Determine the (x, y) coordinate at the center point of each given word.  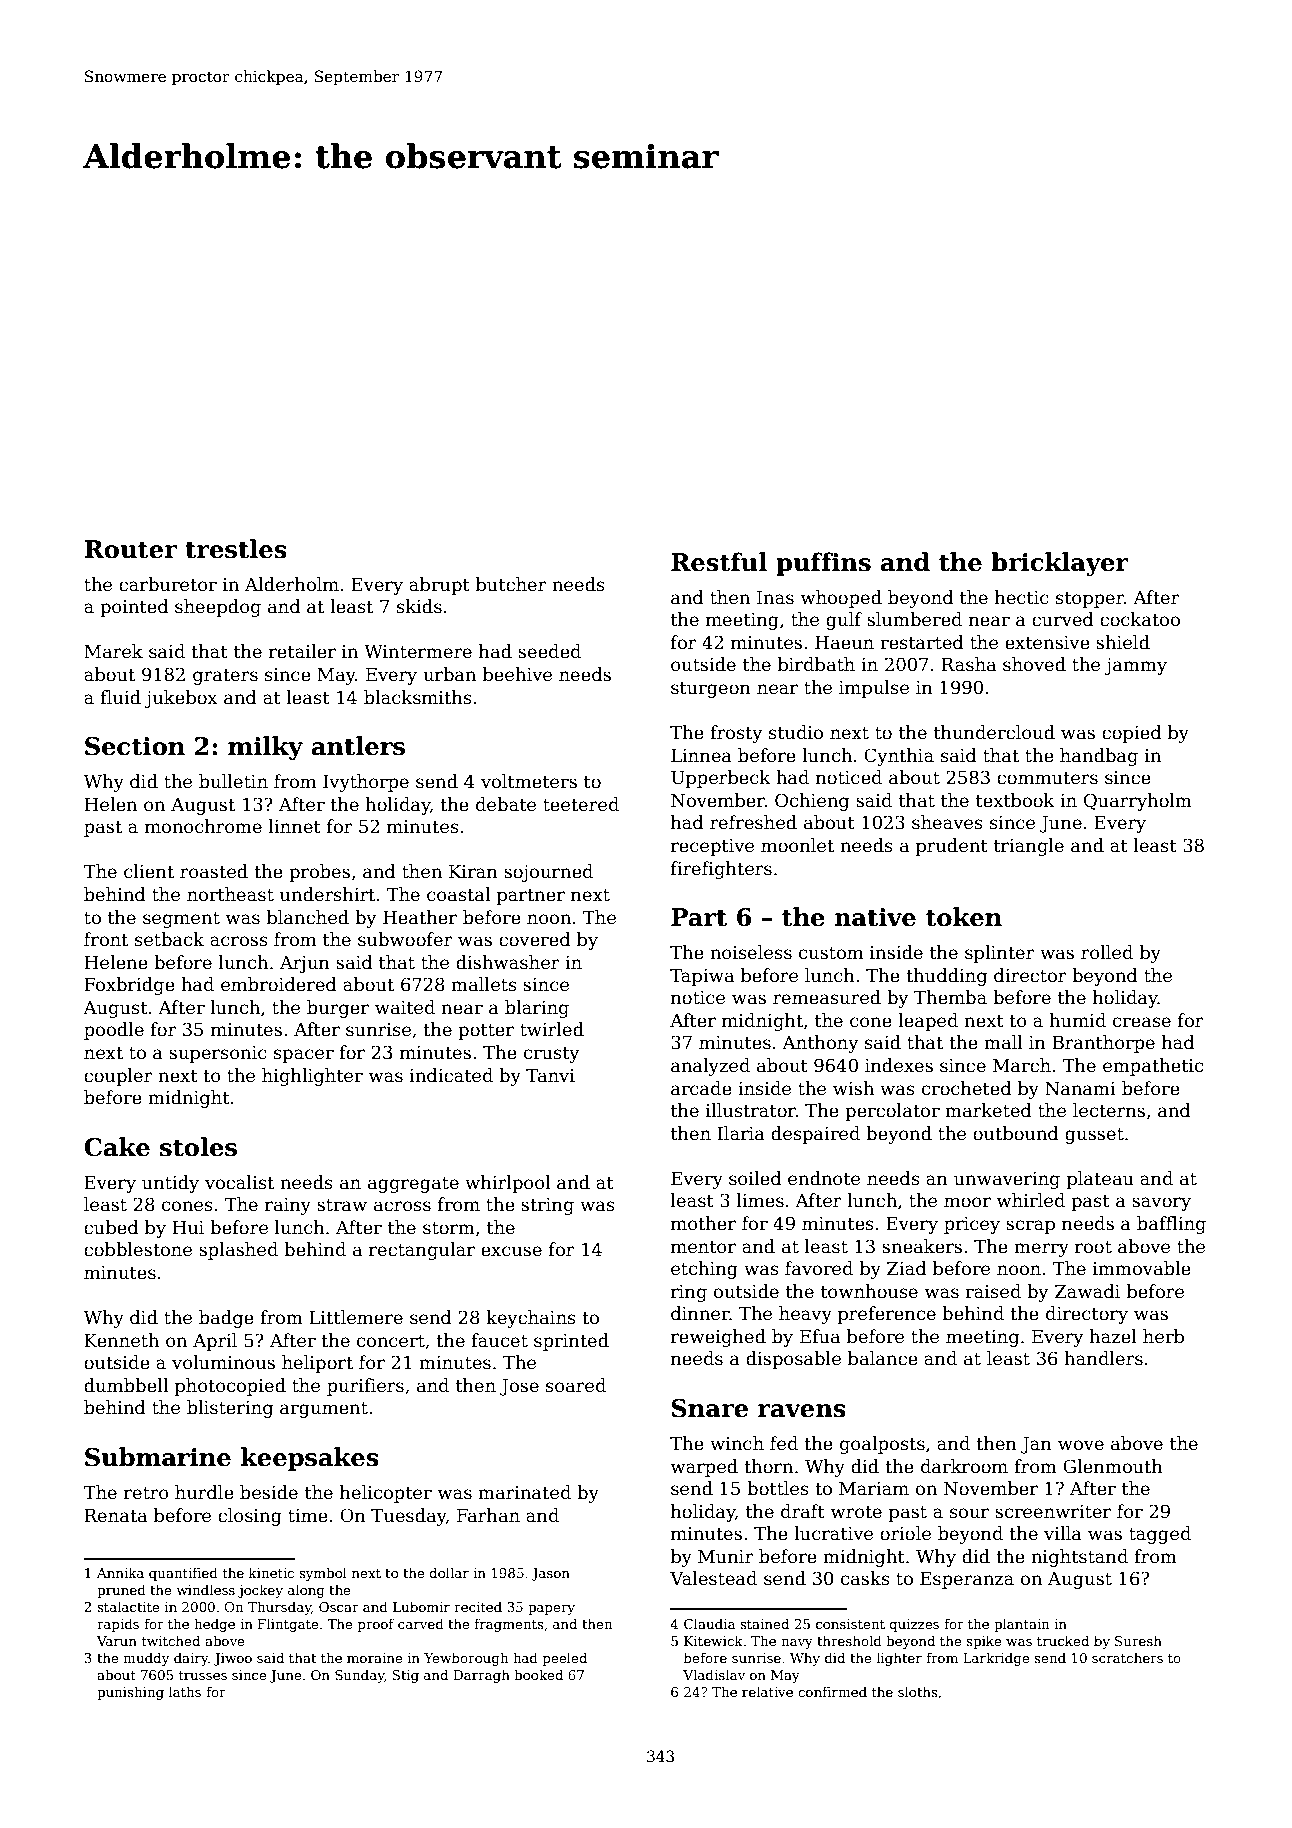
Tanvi (550, 1076)
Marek (113, 651)
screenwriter (1053, 1512)
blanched (308, 917)
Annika (120, 1572)
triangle (1029, 847)
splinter (1000, 954)
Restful (719, 562)
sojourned (548, 873)
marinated (524, 1492)
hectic (1022, 597)
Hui (188, 1228)
